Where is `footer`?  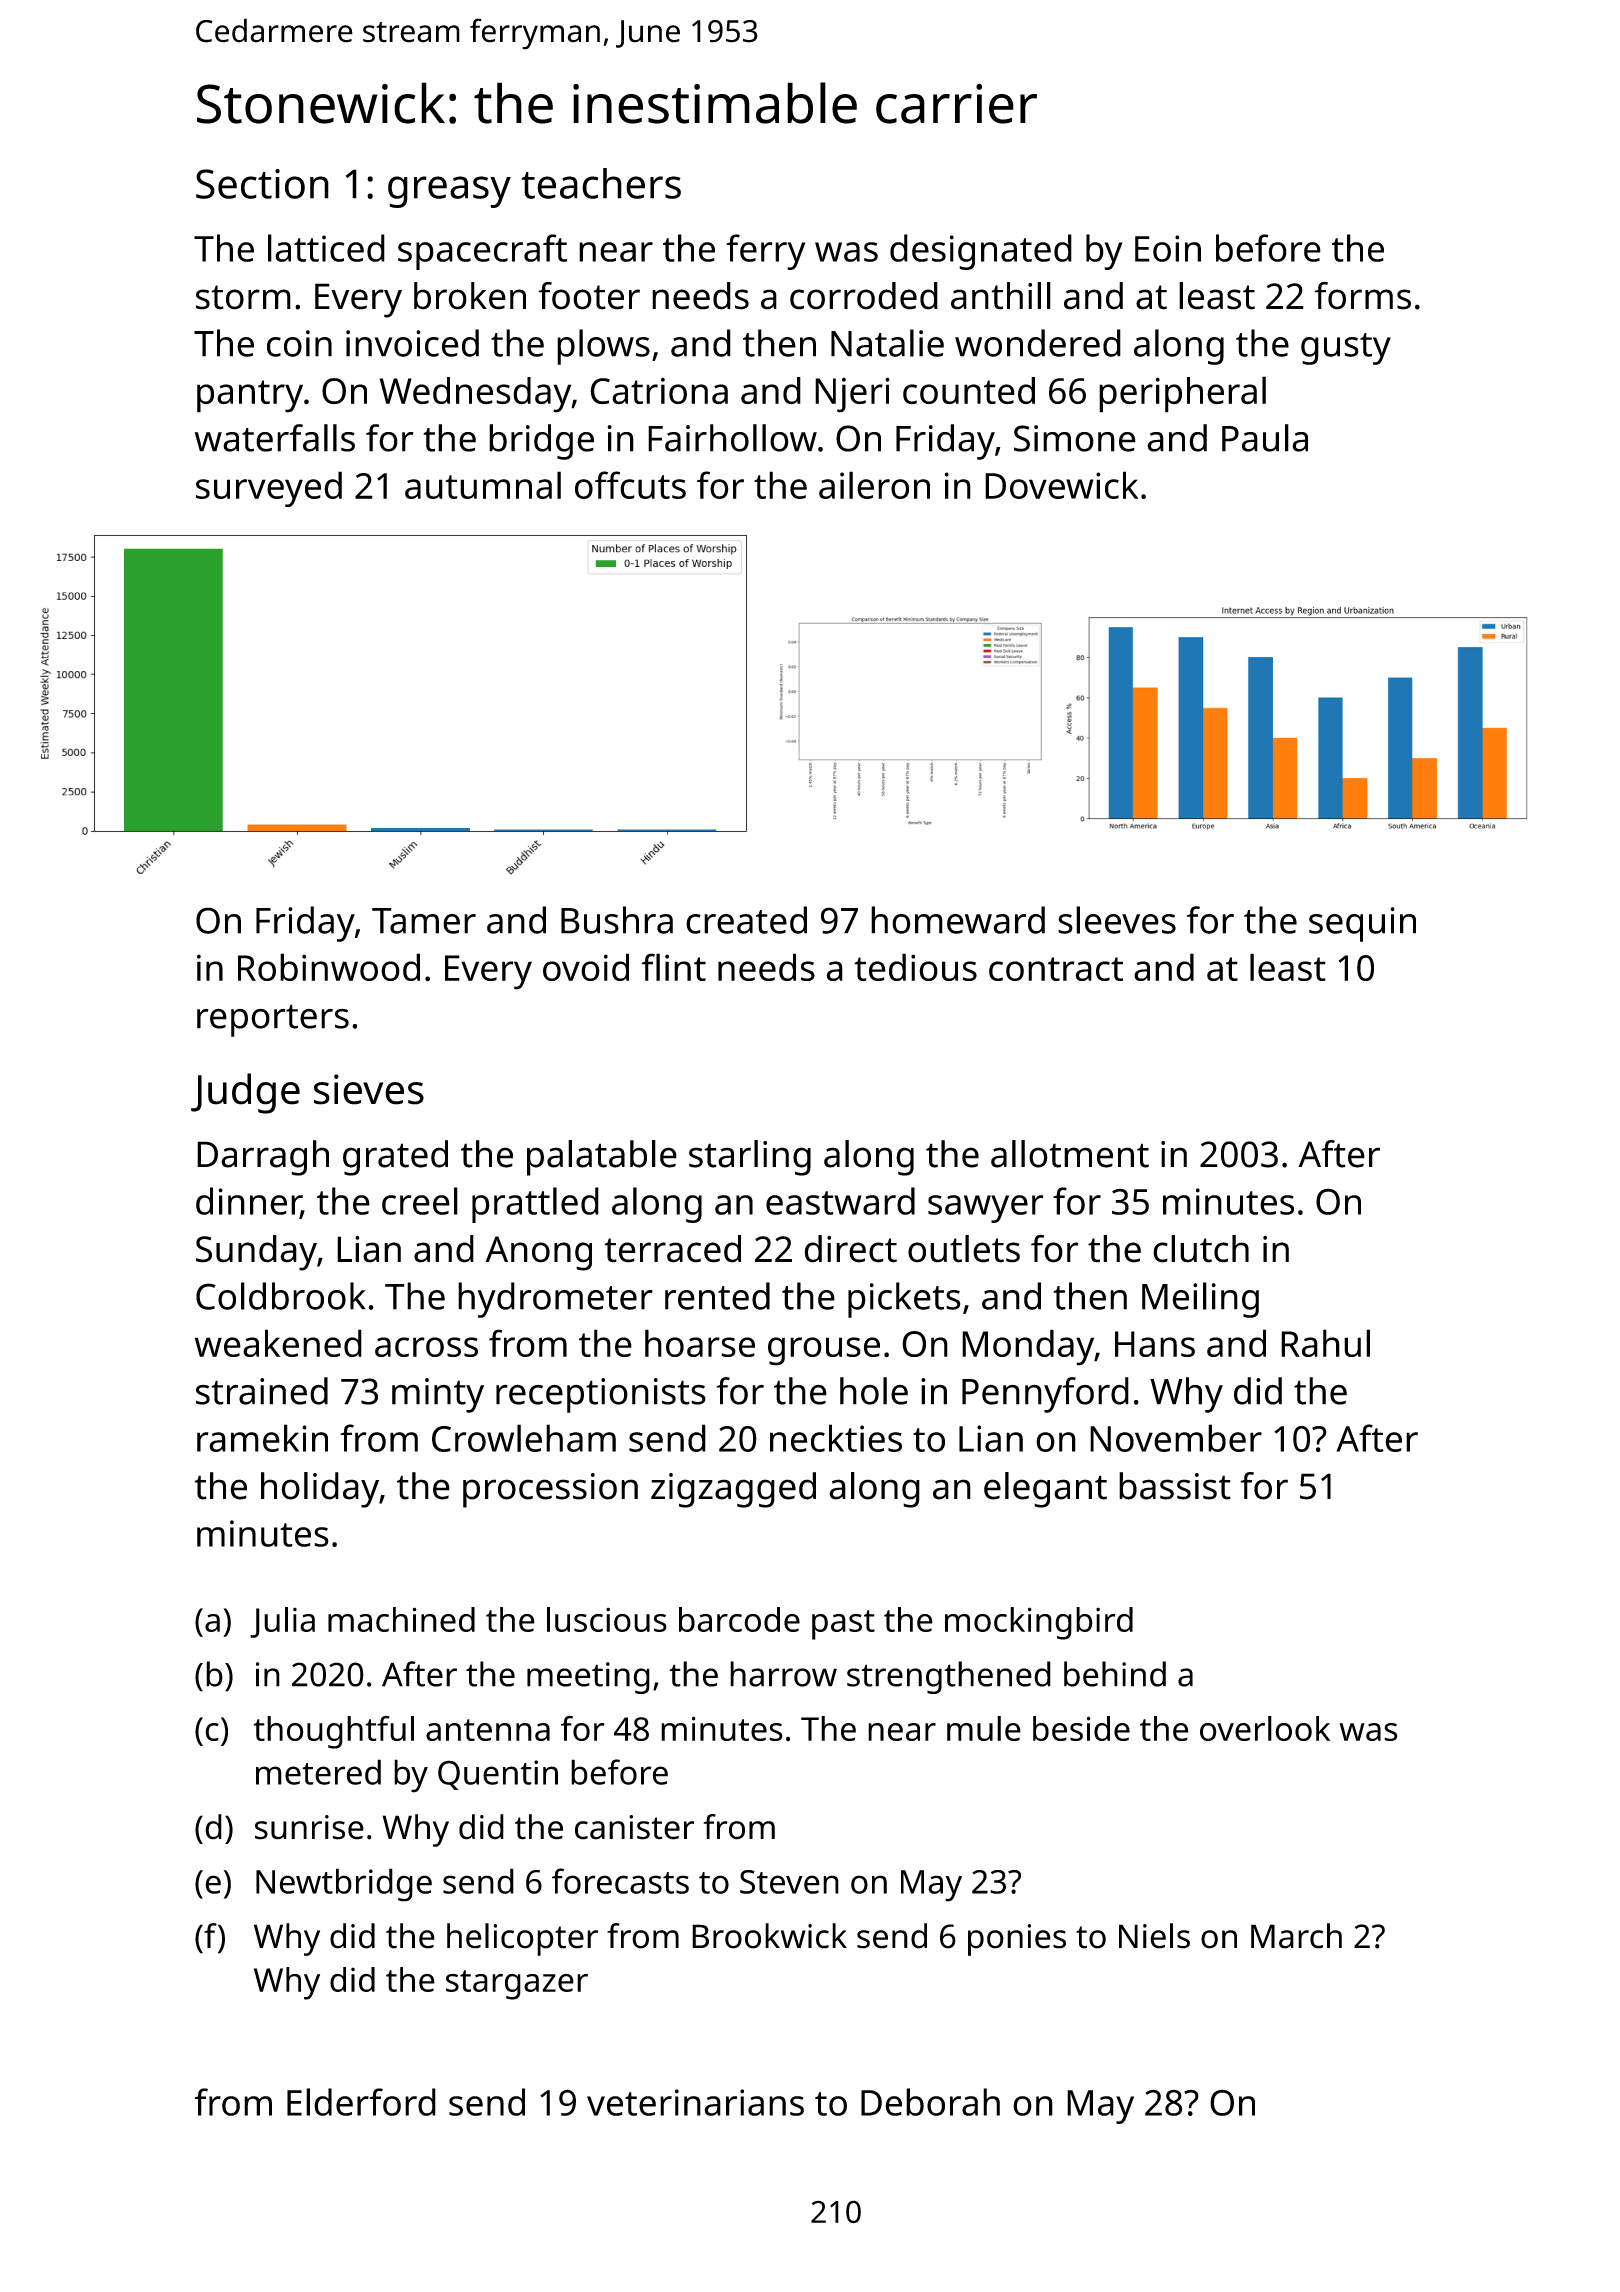 footer is located at coordinates (589, 296).
